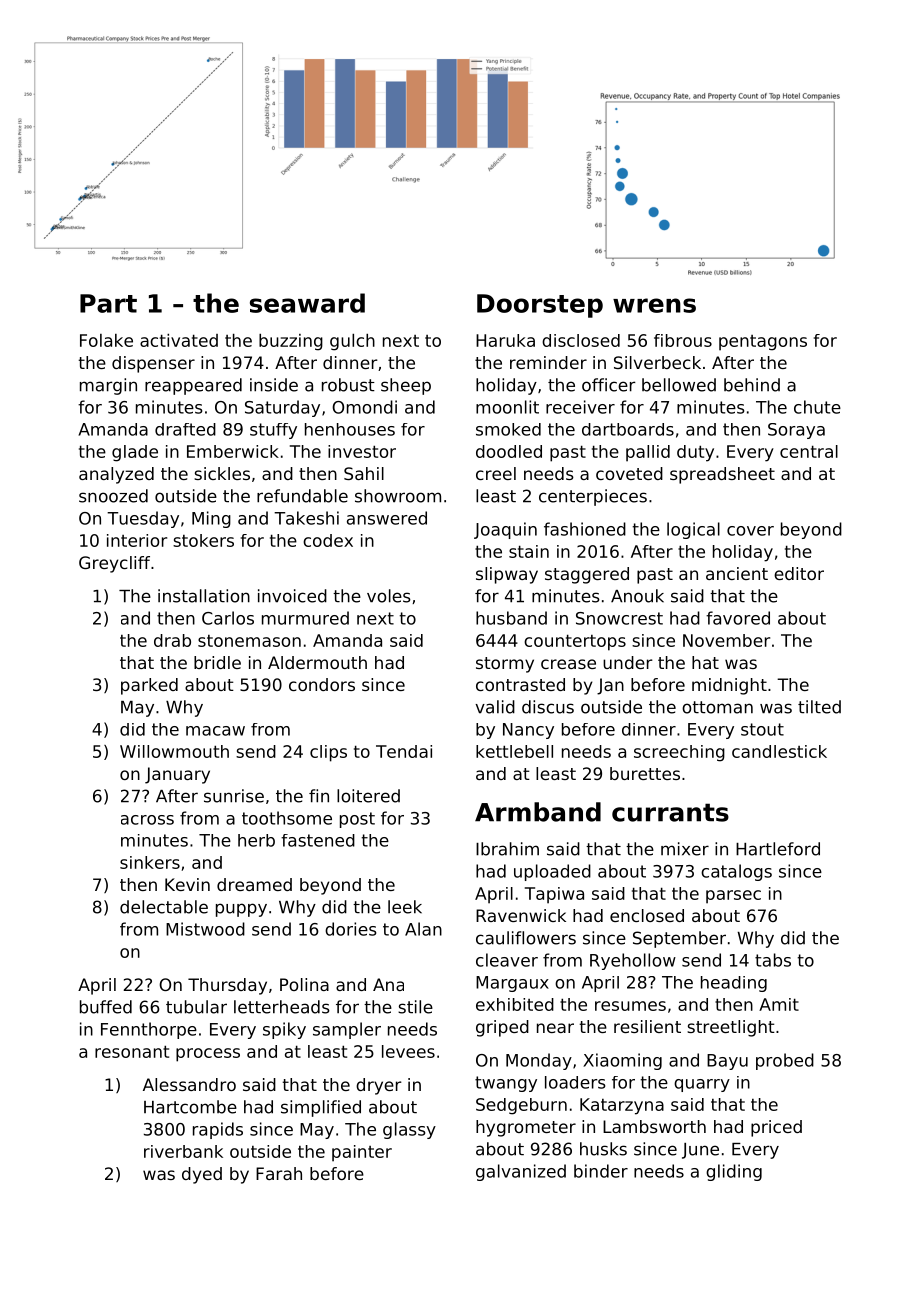  Describe the element at coordinates (778, 849) in the page. I see `Hartleford` at that location.
